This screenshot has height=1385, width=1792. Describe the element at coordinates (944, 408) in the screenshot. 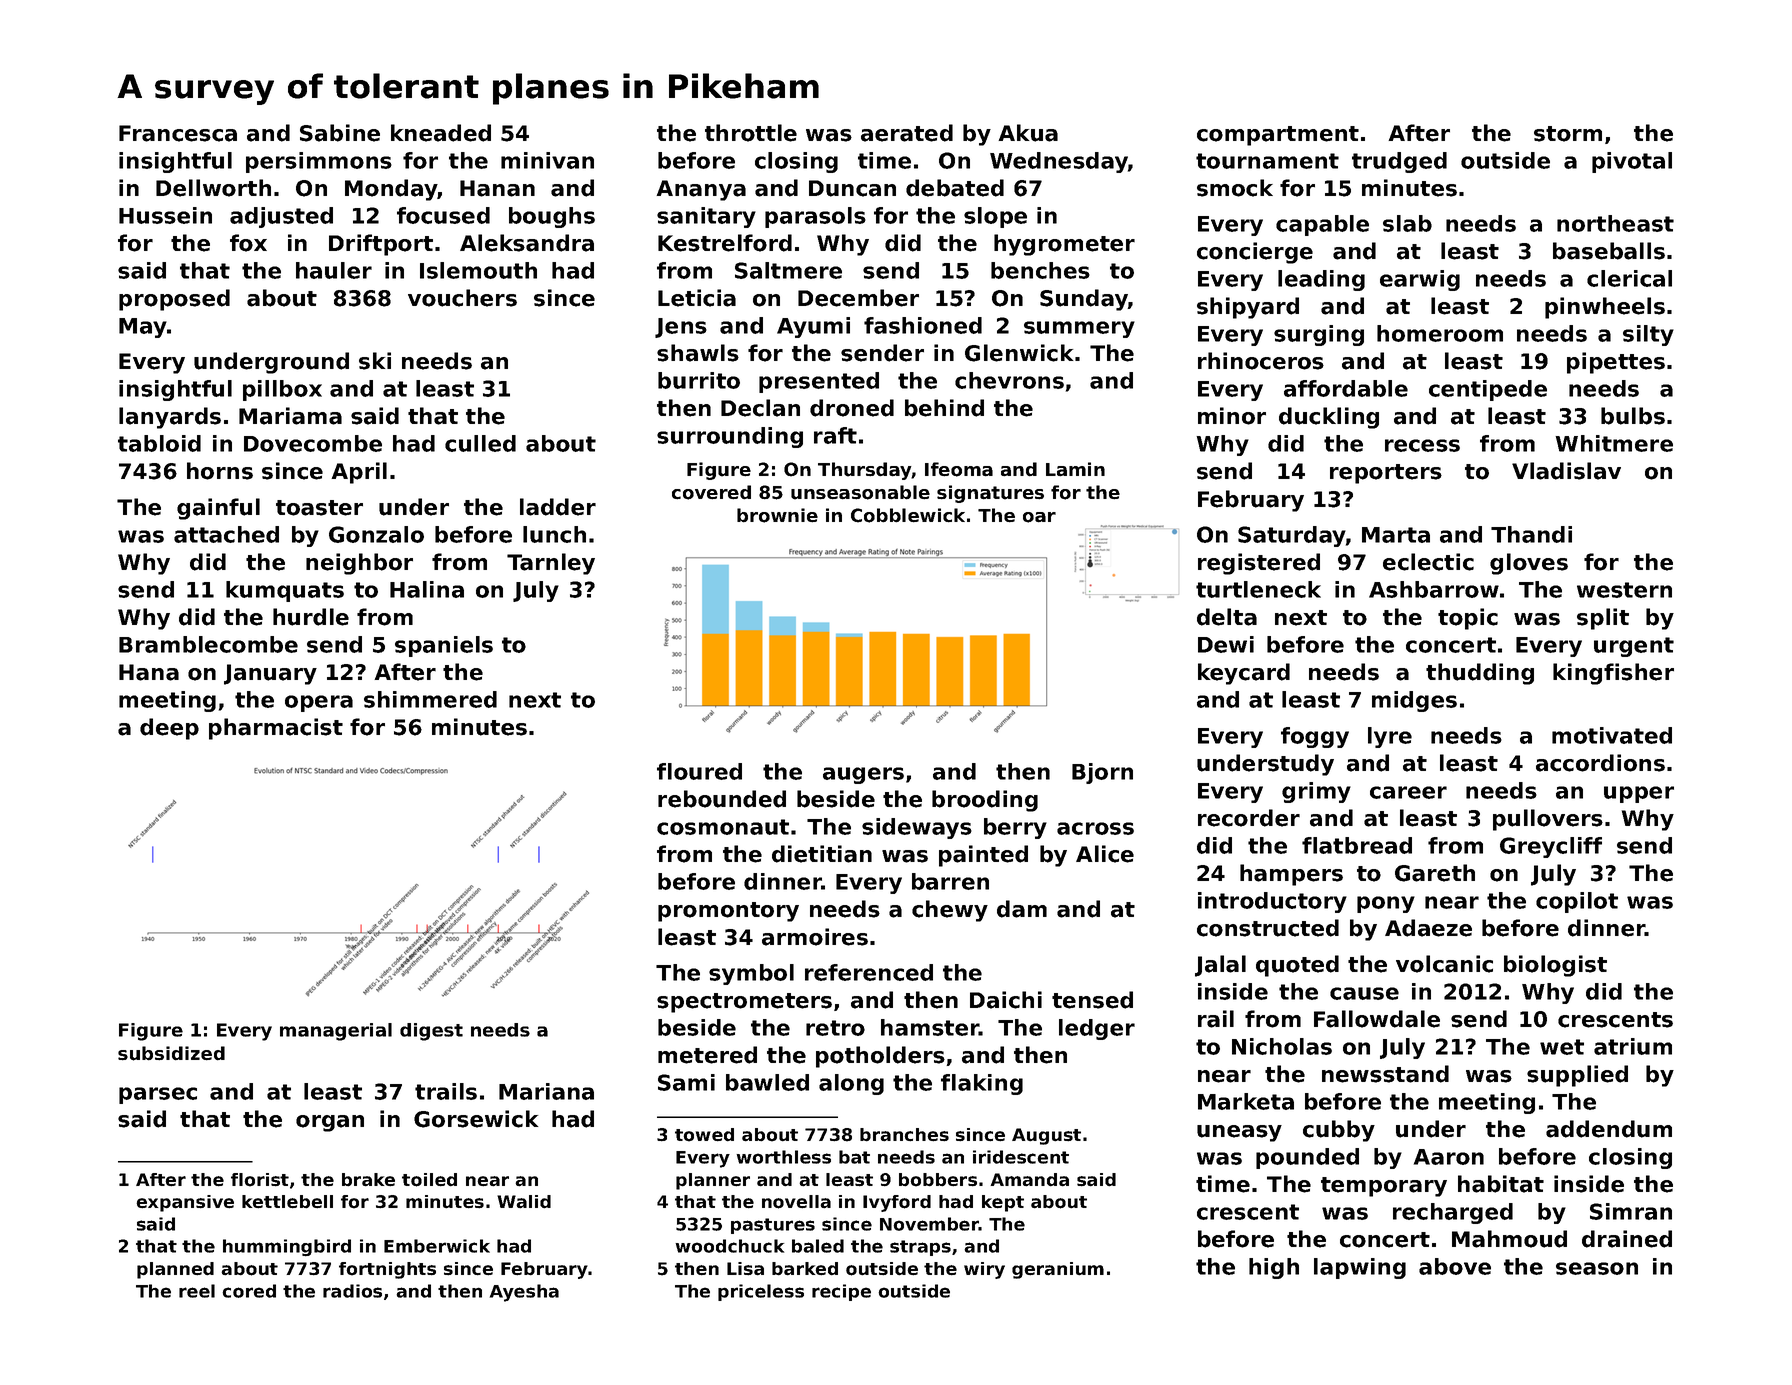

I see `behind` at that location.
